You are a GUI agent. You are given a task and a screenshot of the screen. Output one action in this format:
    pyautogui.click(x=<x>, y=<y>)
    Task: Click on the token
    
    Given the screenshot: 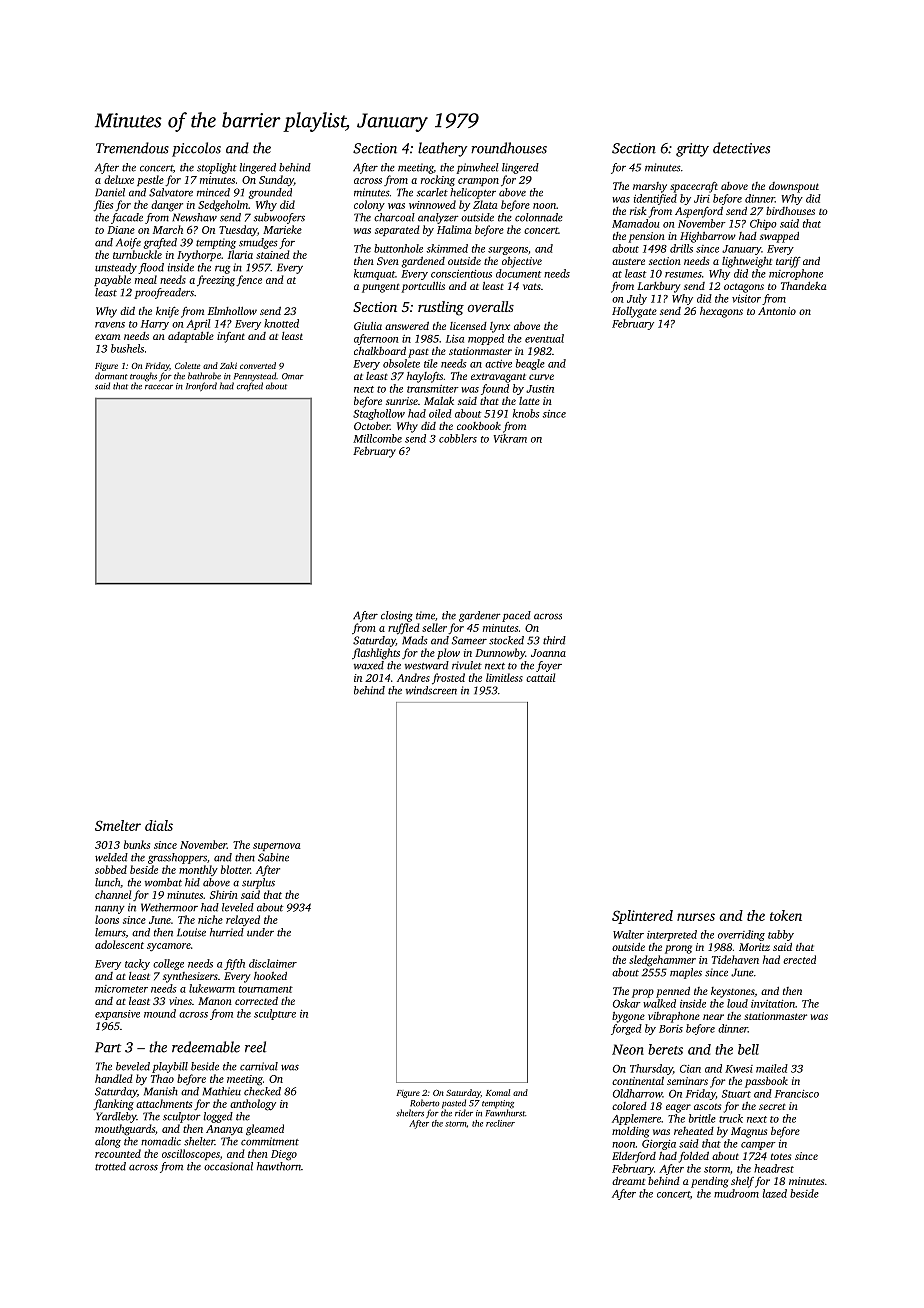 What is the action you would take?
    pyautogui.click(x=786, y=915)
